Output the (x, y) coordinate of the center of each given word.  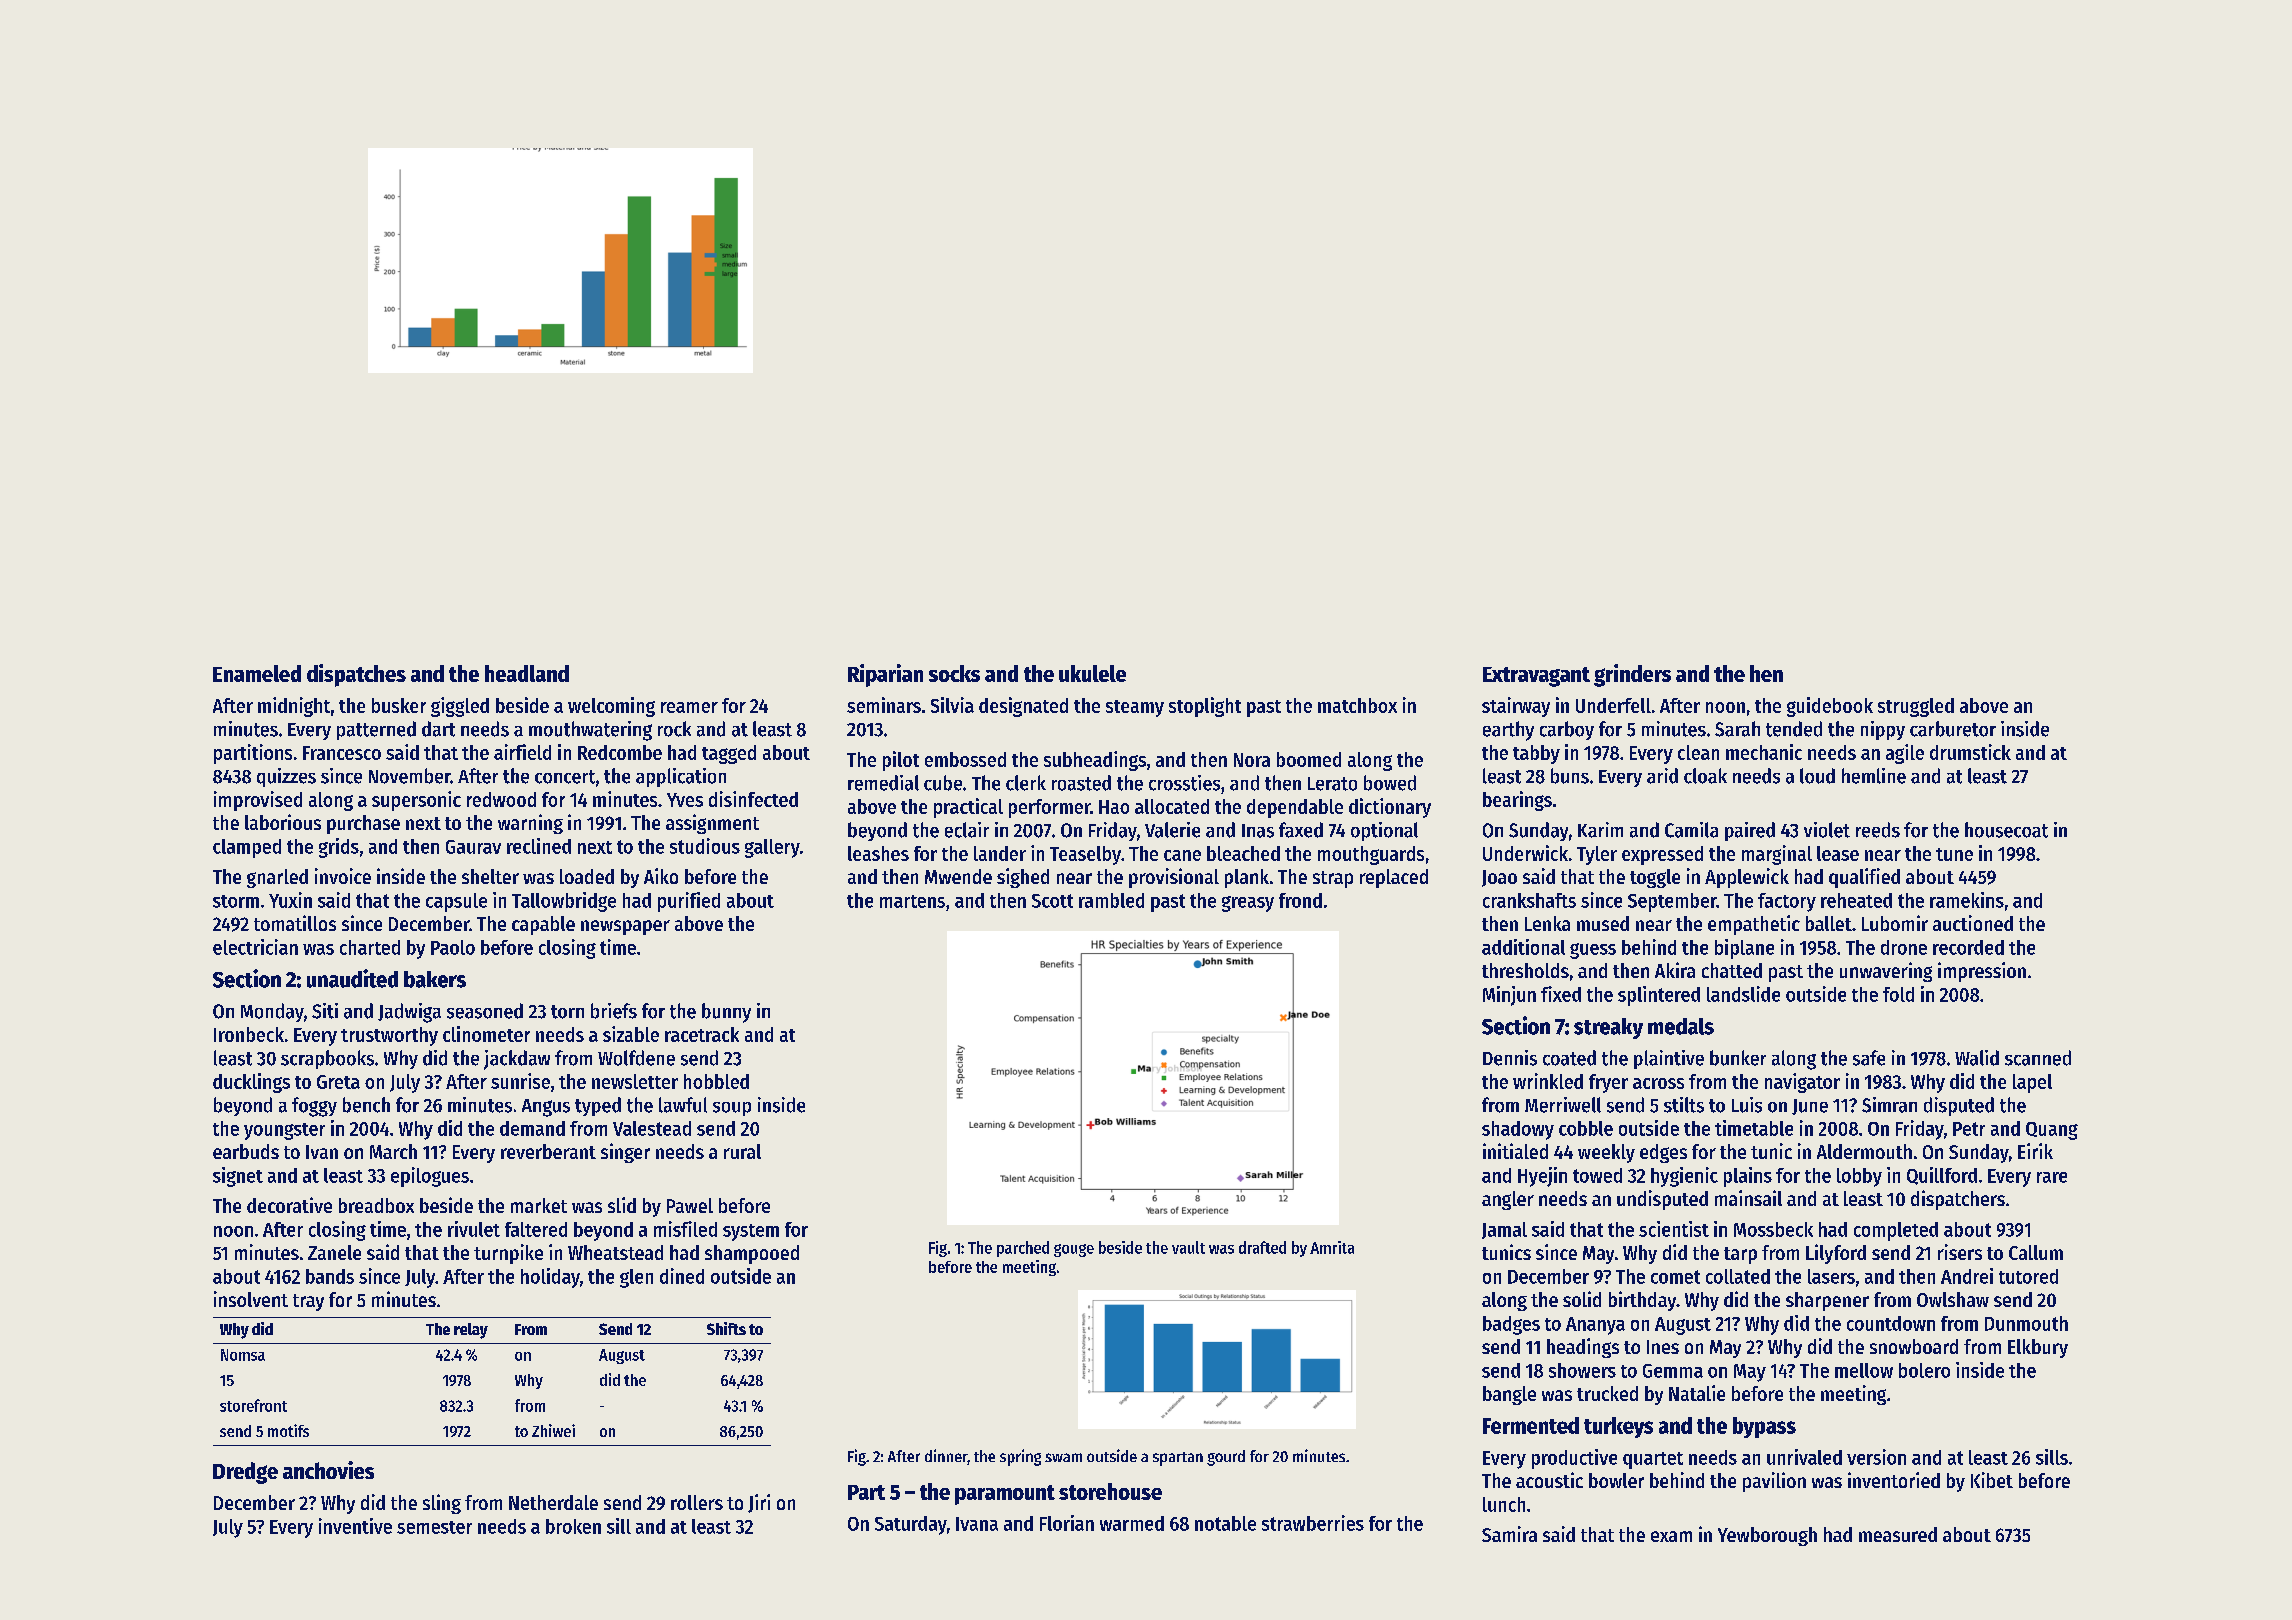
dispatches (356, 675)
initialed (1515, 1151)
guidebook (1830, 707)
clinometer (486, 1034)
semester (434, 1527)
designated (1023, 707)
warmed (1132, 1523)
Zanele (334, 1252)
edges (1663, 1153)
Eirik (2035, 1151)
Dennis (1510, 1058)
